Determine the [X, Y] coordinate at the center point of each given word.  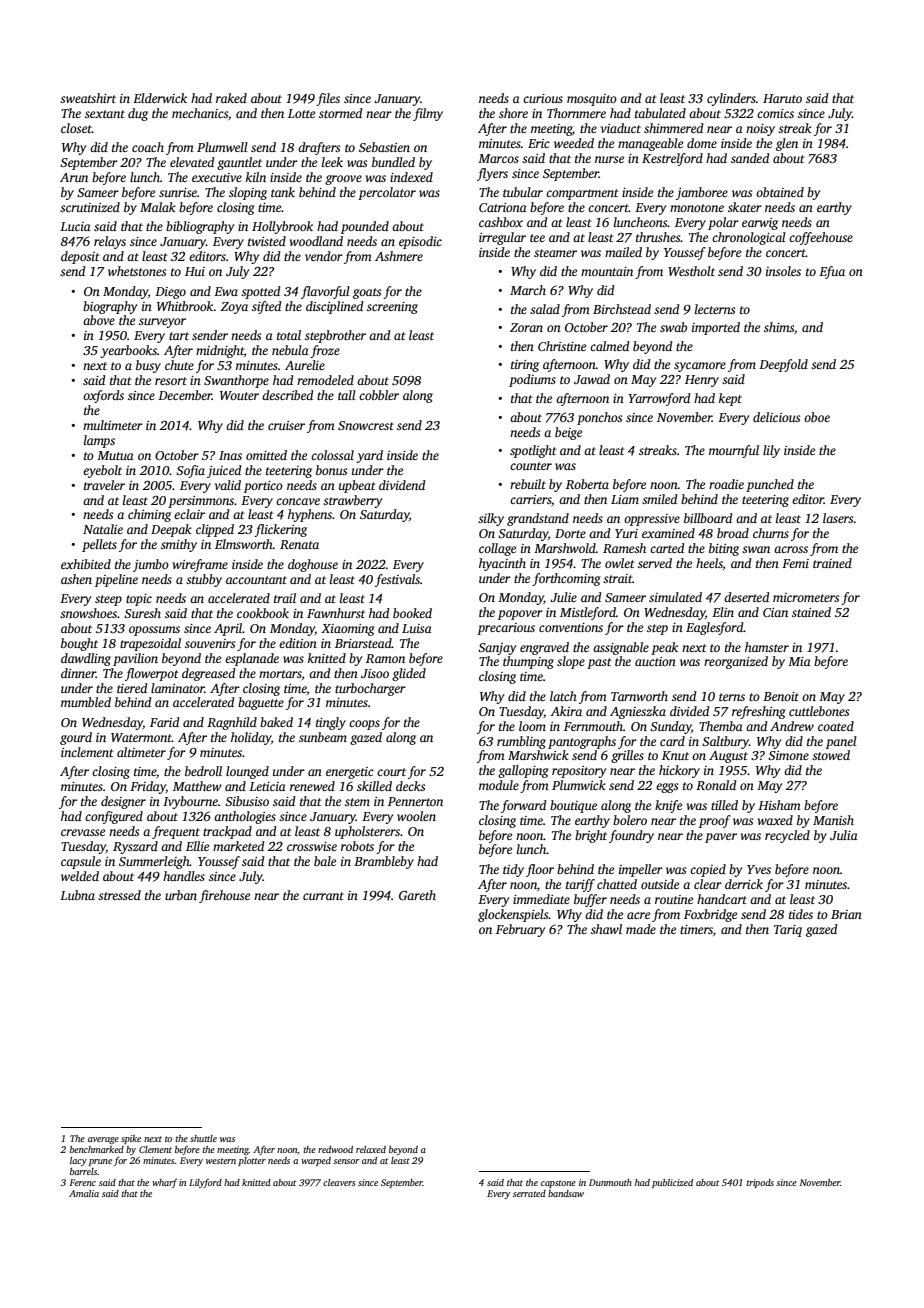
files [328, 99]
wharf [164, 1183]
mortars [280, 674]
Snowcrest [366, 425]
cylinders [731, 99]
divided [690, 711]
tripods [760, 1183]
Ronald [716, 785]
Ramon [385, 658]
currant [323, 896]
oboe [817, 417]
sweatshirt [88, 98]
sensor [346, 1161]
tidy [513, 870]
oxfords [103, 396]
